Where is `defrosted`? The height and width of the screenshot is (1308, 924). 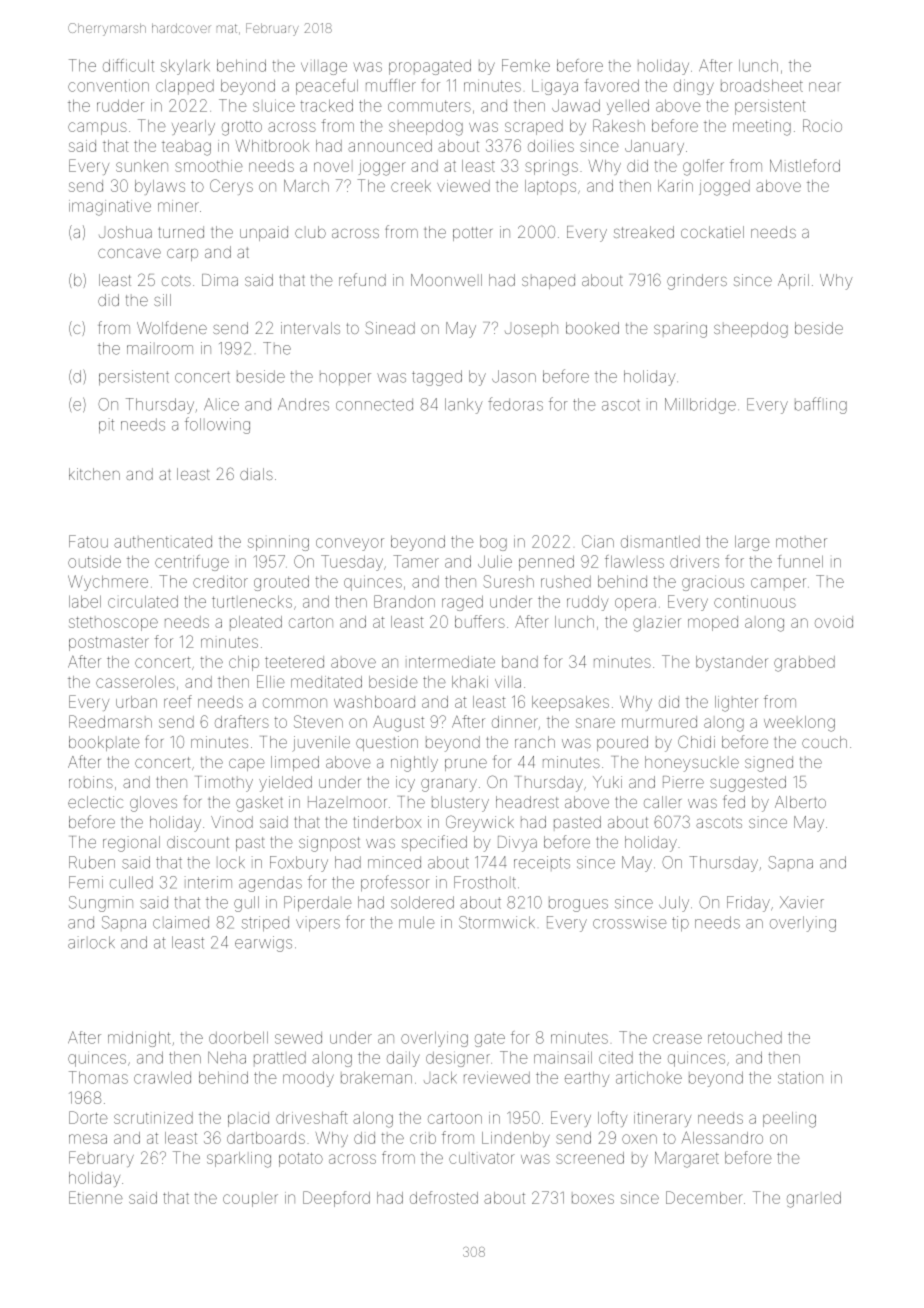 defrosted is located at coordinates (444, 1197).
